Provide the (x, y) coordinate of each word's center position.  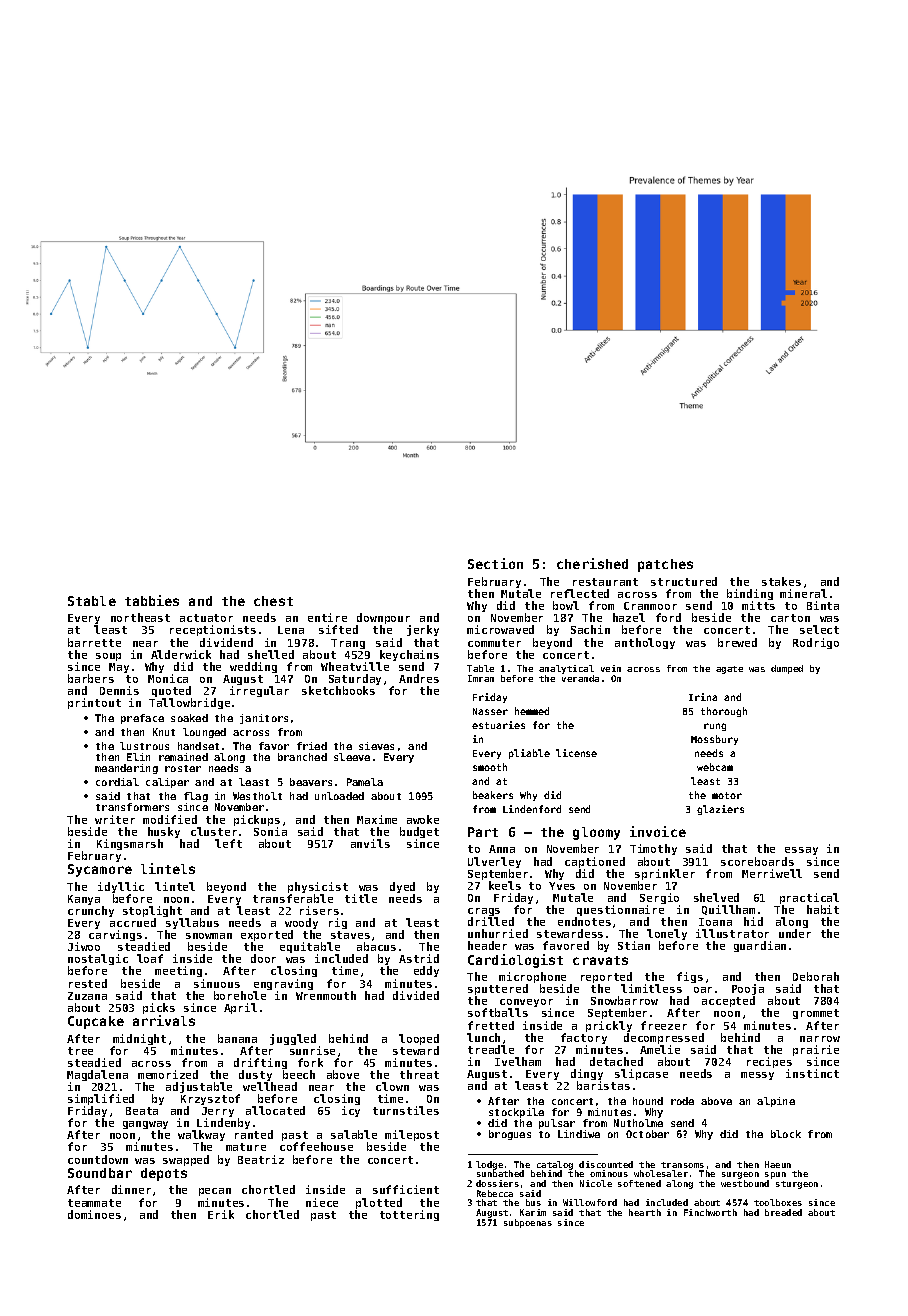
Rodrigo (816, 643)
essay (801, 851)
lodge (489, 1166)
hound (648, 1101)
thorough (724, 712)
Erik (221, 1214)
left (228, 843)
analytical (566, 669)
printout (94, 703)
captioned (595, 862)
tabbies (152, 600)
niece (322, 1202)
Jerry (218, 1112)
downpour (383, 618)
